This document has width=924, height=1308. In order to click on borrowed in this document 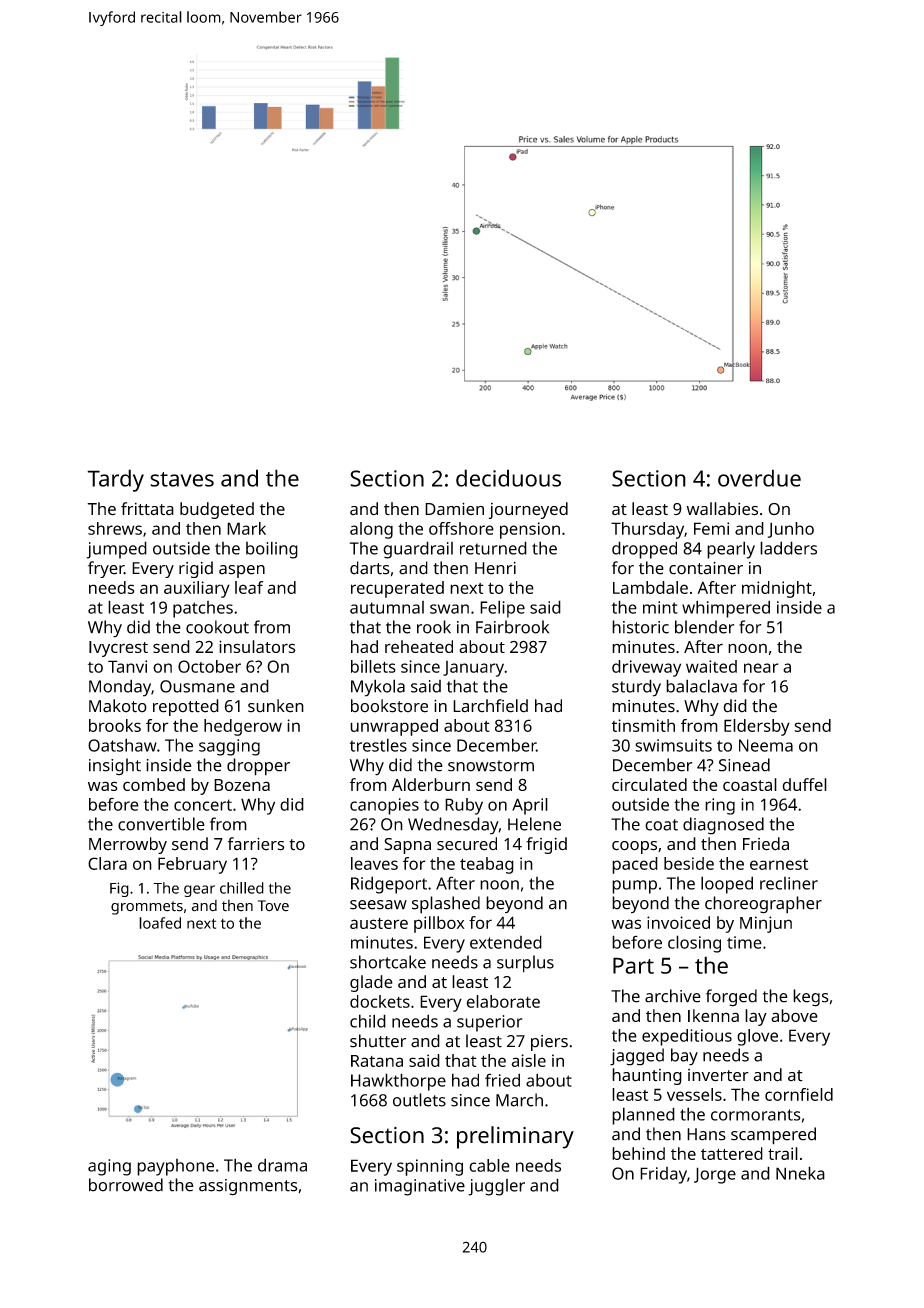, I will do `click(126, 1185)`.
